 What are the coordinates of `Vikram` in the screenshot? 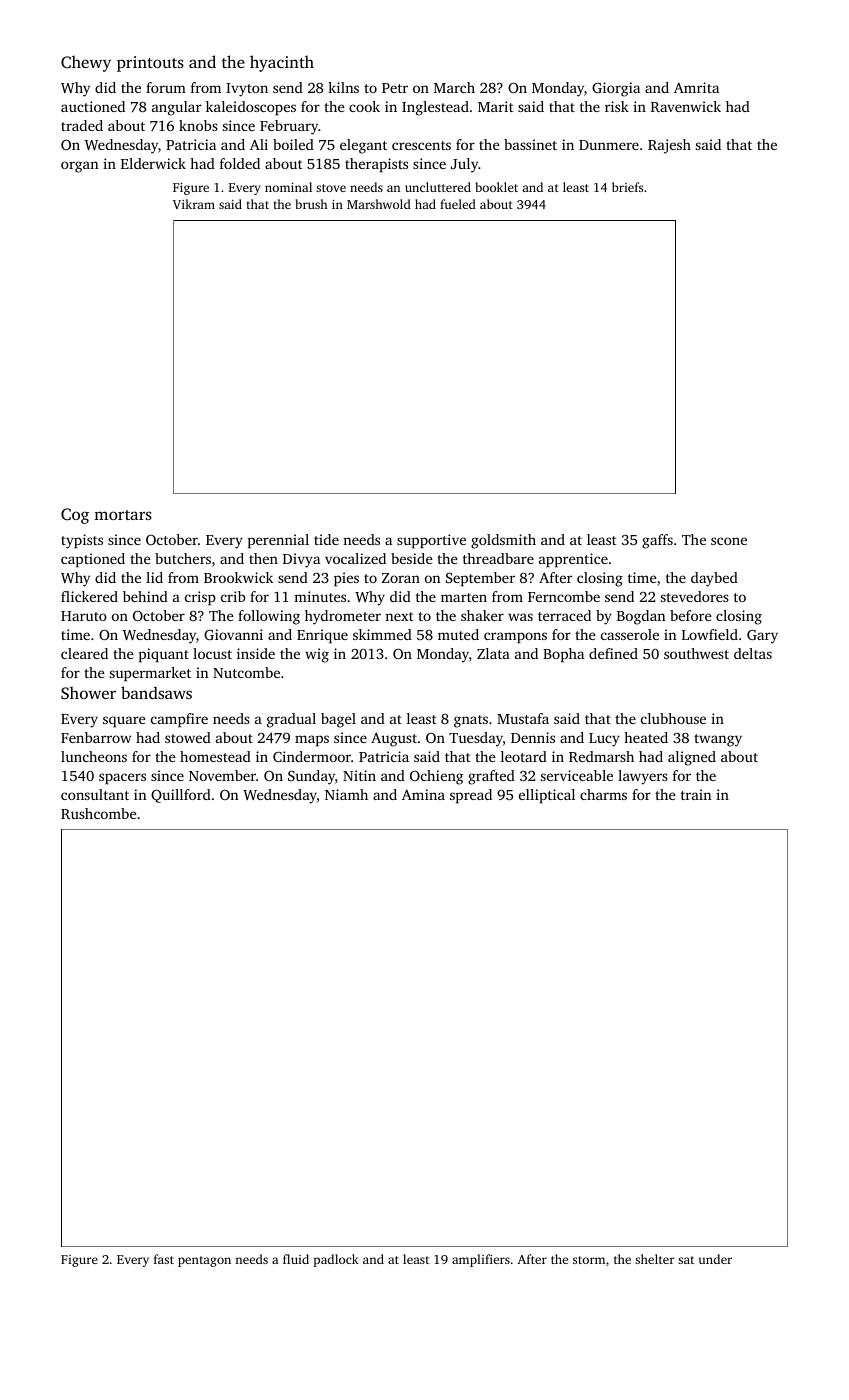 It's located at (194, 204).
